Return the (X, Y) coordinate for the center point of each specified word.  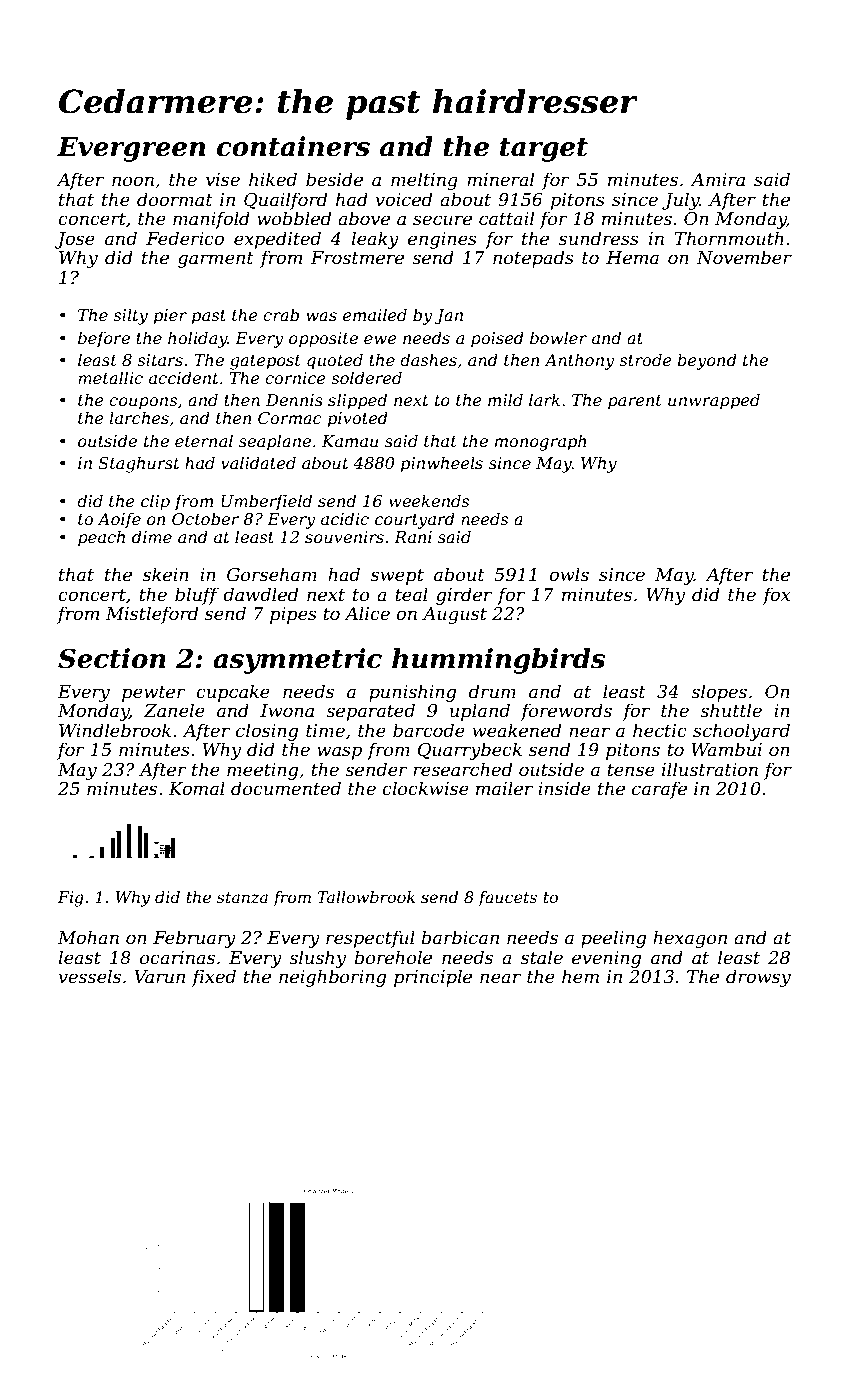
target (544, 150)
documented (286, 788)
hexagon (690, 939)
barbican (460, 937)
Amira (717, 179)
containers (293, 146)
